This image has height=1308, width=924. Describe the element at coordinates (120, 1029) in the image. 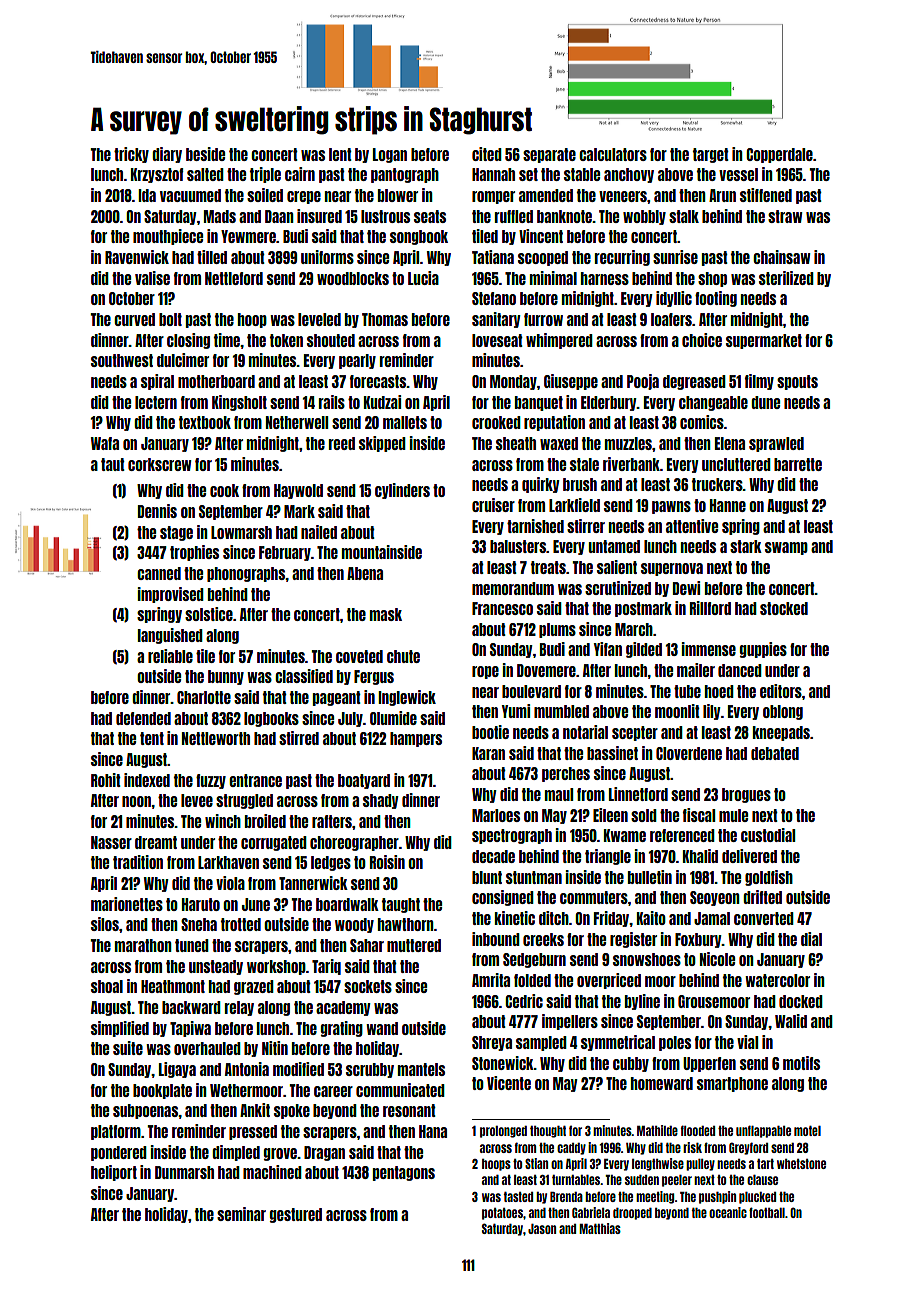

I see `simplified` at that location.
